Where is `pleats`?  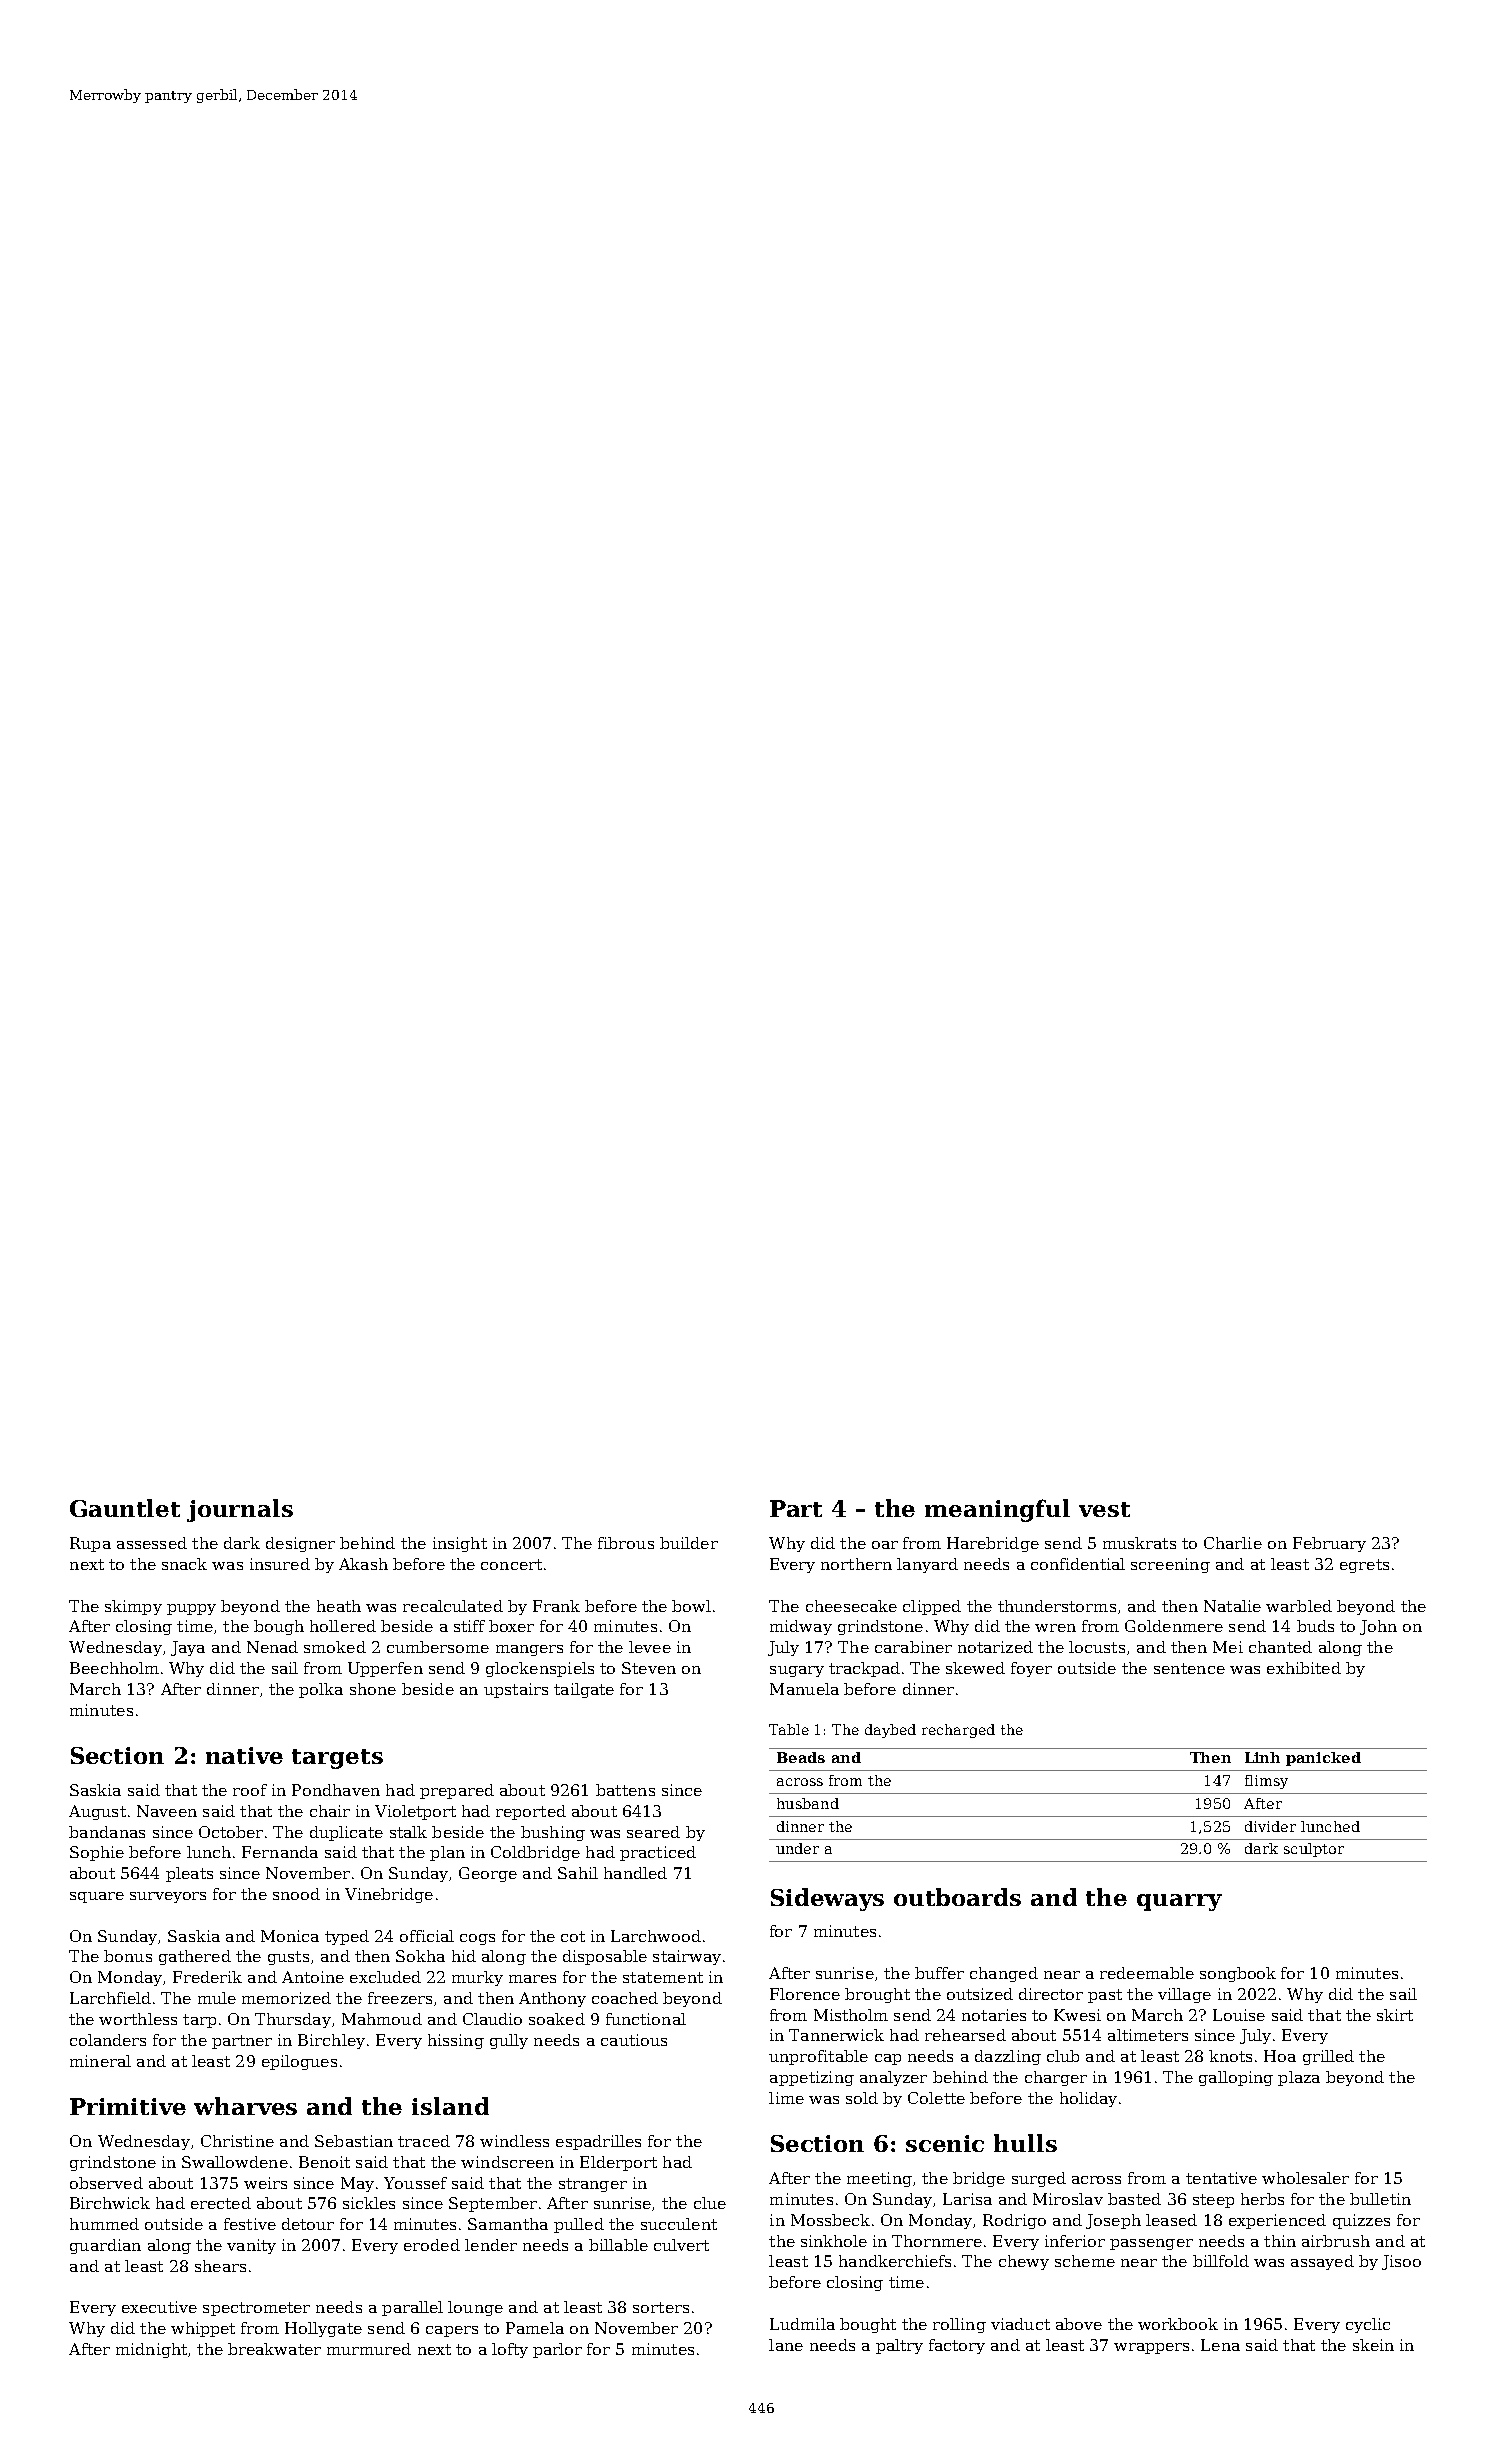 pleats is located at coordinates (189, 1874).
